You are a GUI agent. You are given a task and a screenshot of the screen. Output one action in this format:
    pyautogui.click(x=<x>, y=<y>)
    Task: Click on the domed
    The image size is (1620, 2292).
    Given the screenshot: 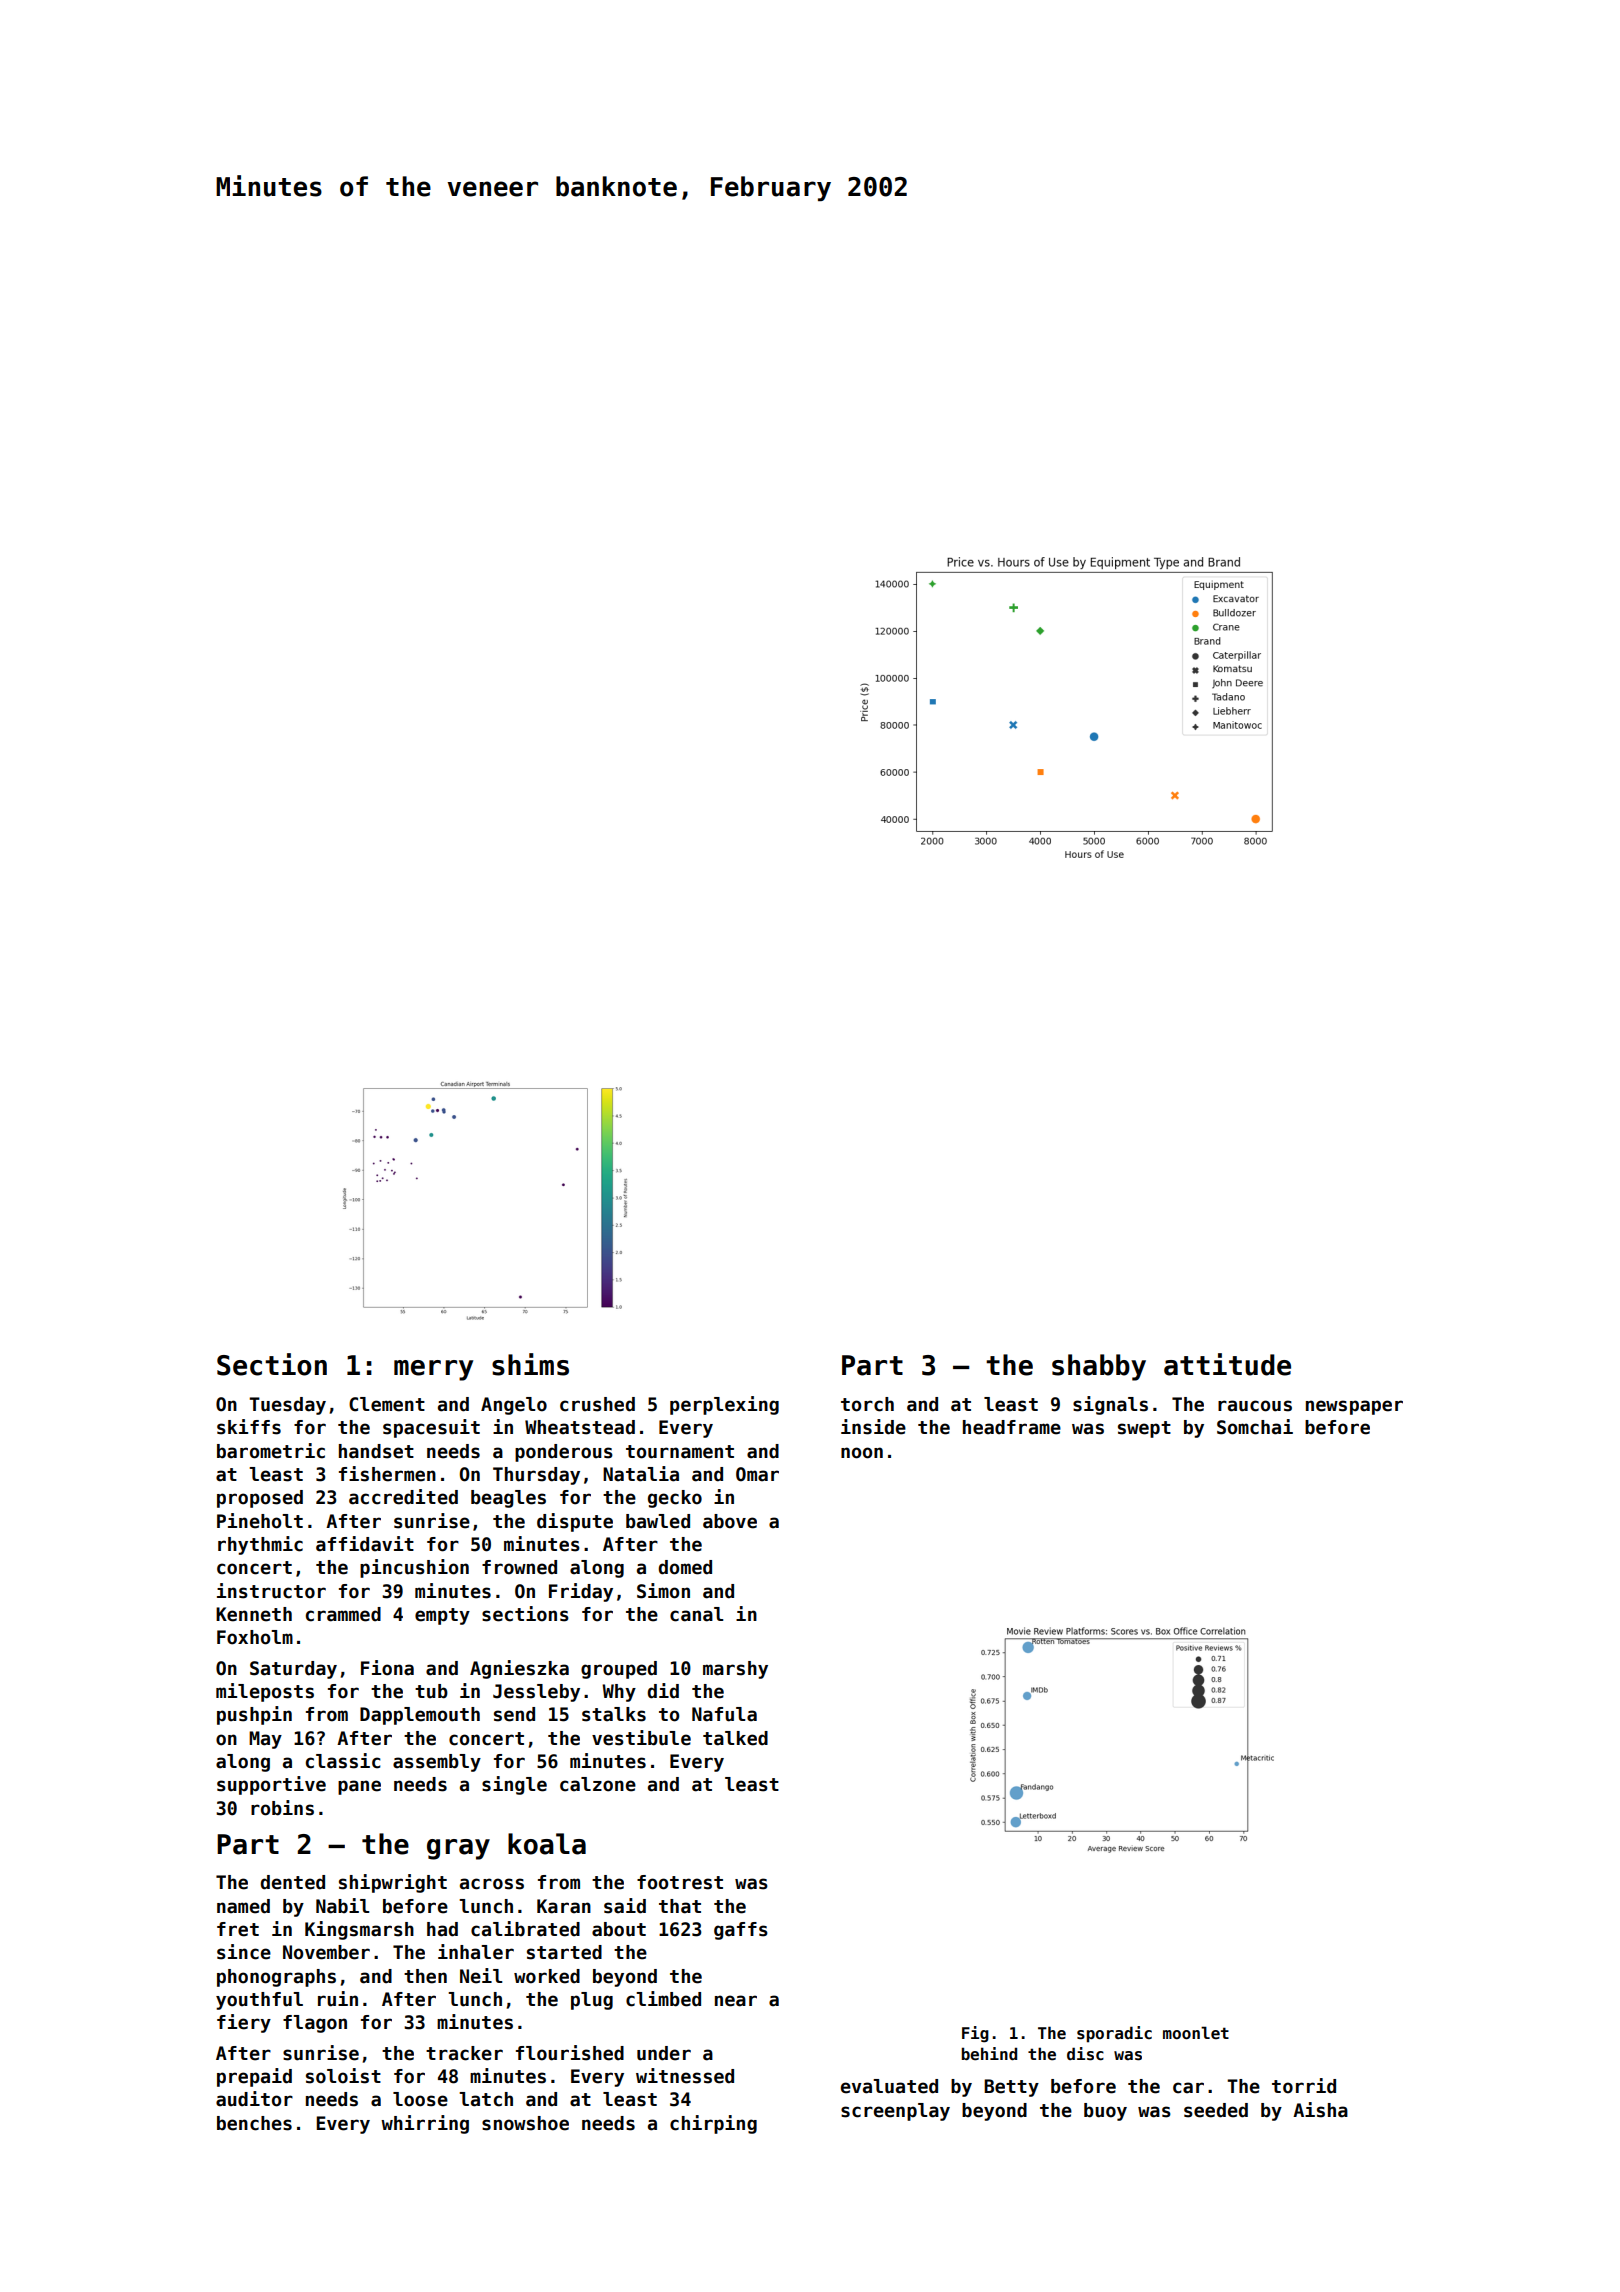 What is the action you would take?
    pyautogui.click(x=685, y=1567)
